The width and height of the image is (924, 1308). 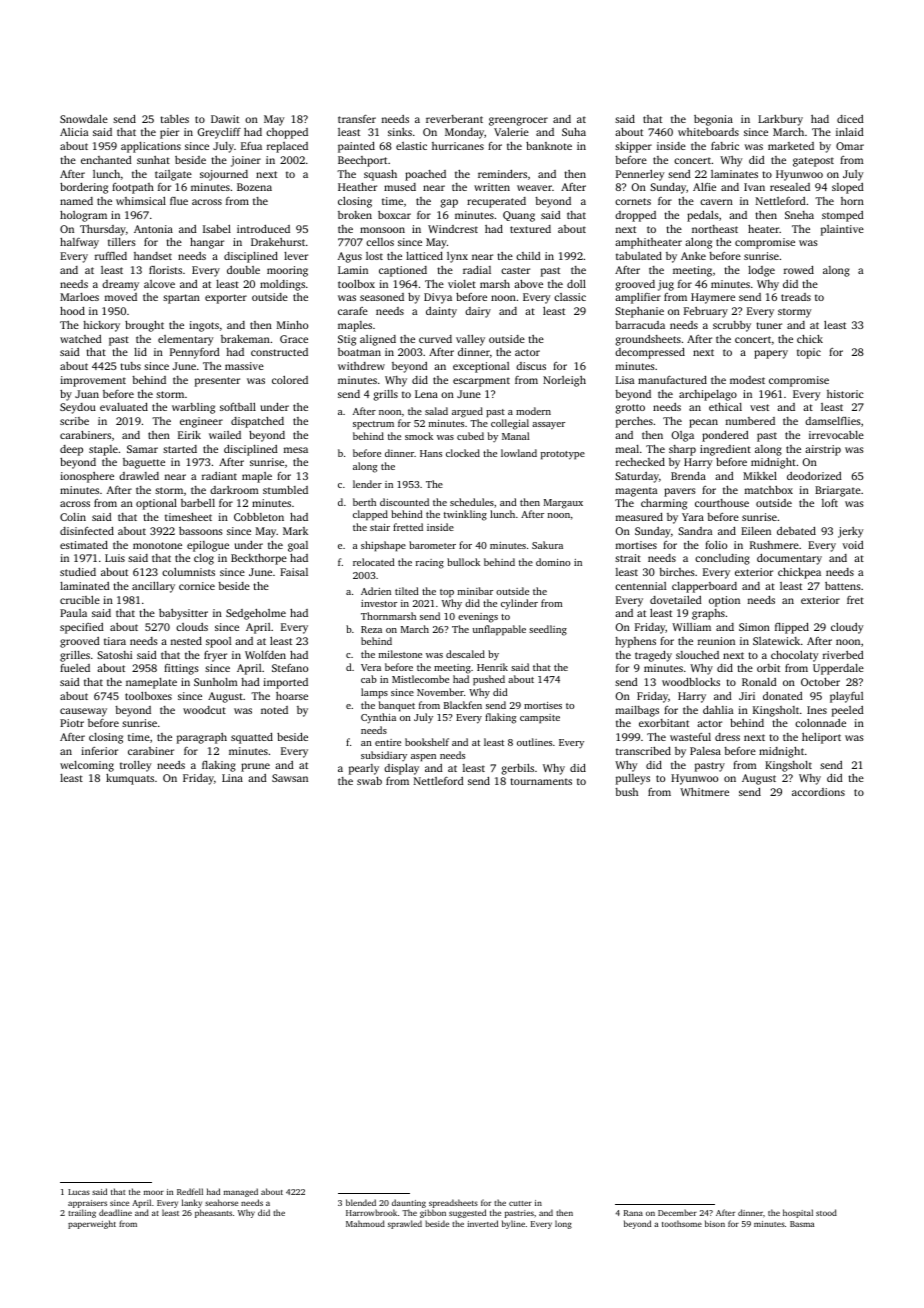 I want to click on Larkbury, so click(x=780, y=120).
